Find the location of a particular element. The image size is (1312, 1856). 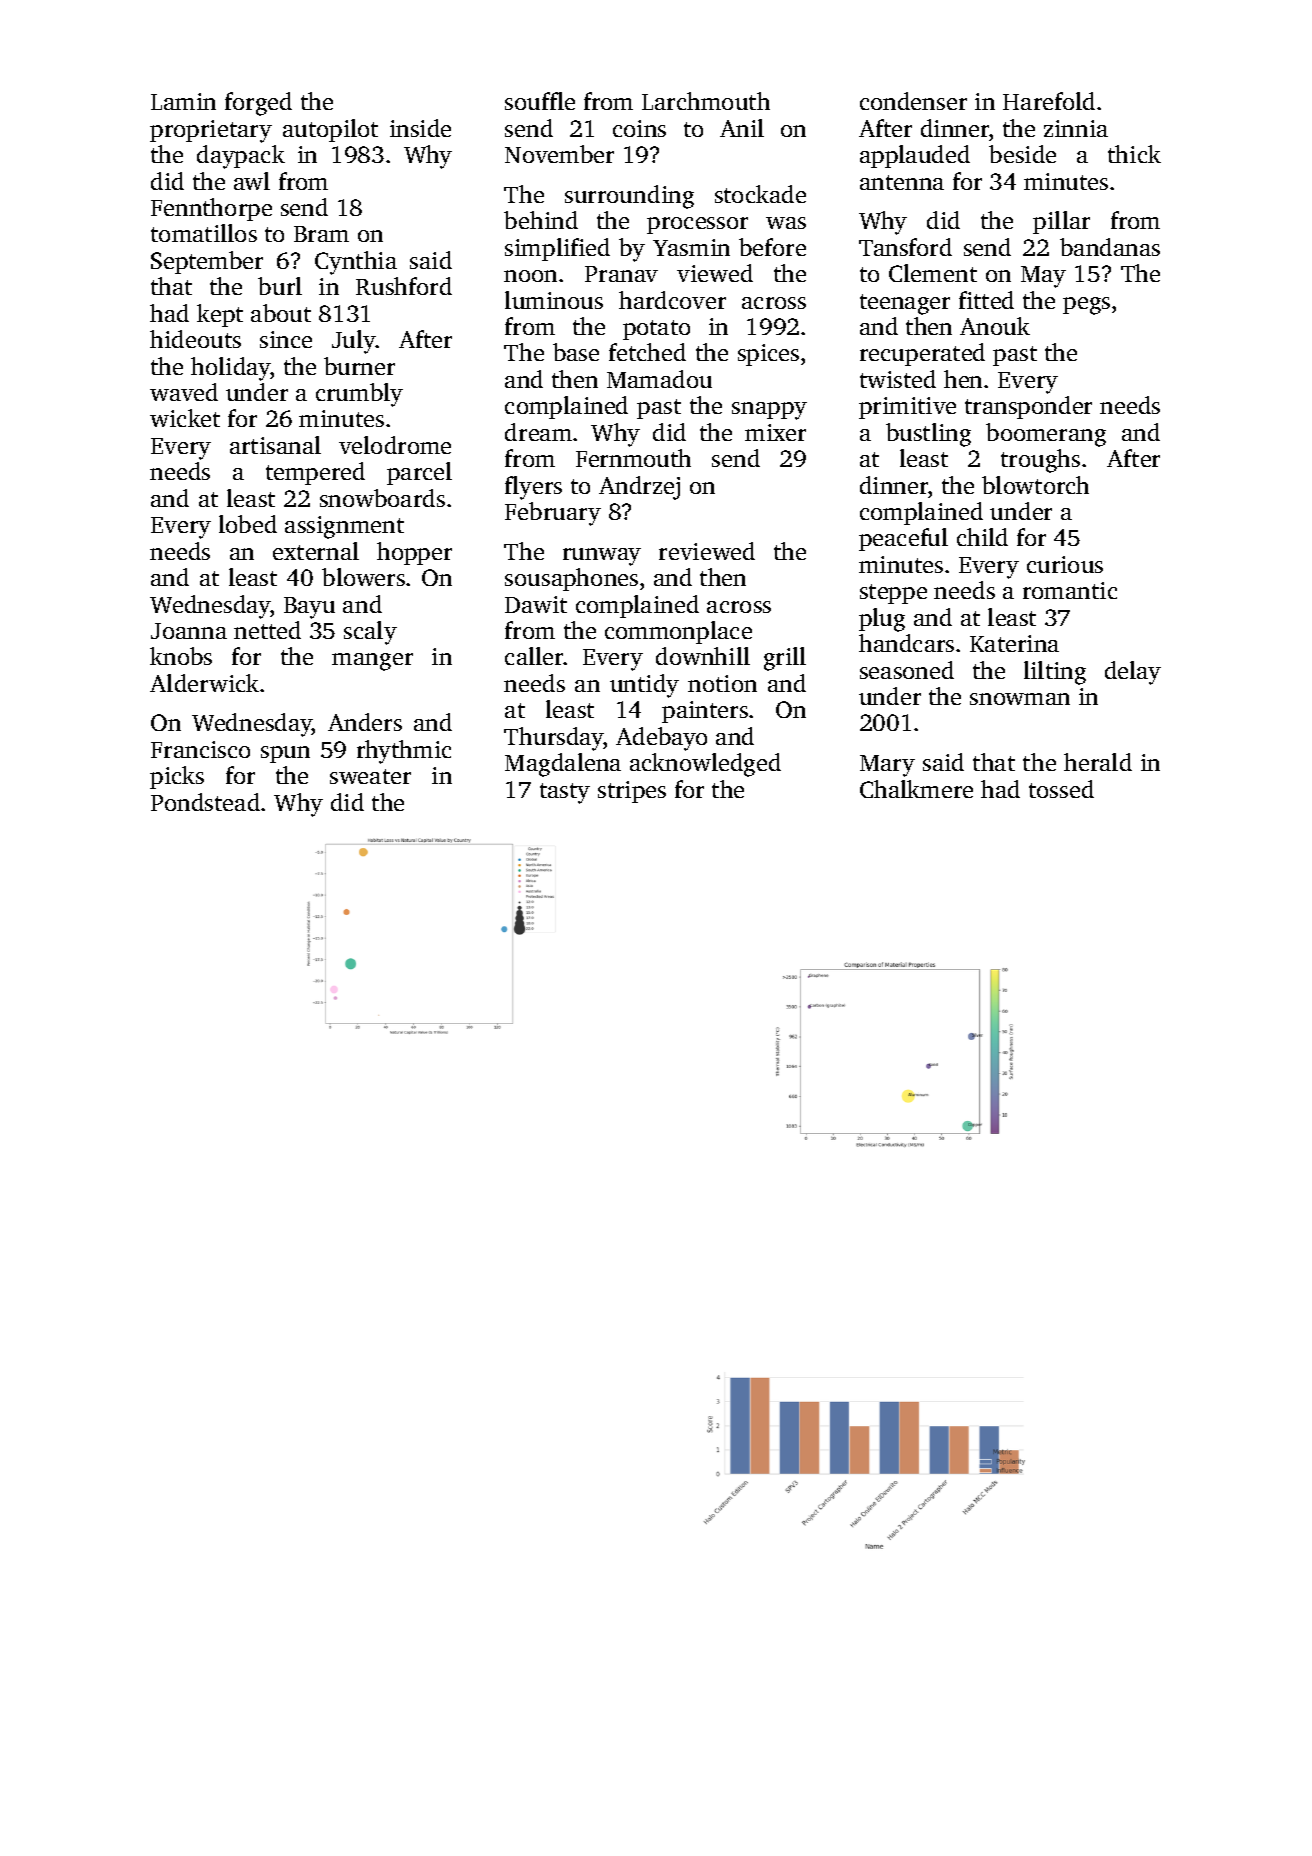

snappy is located at coordinates (769, 411).
